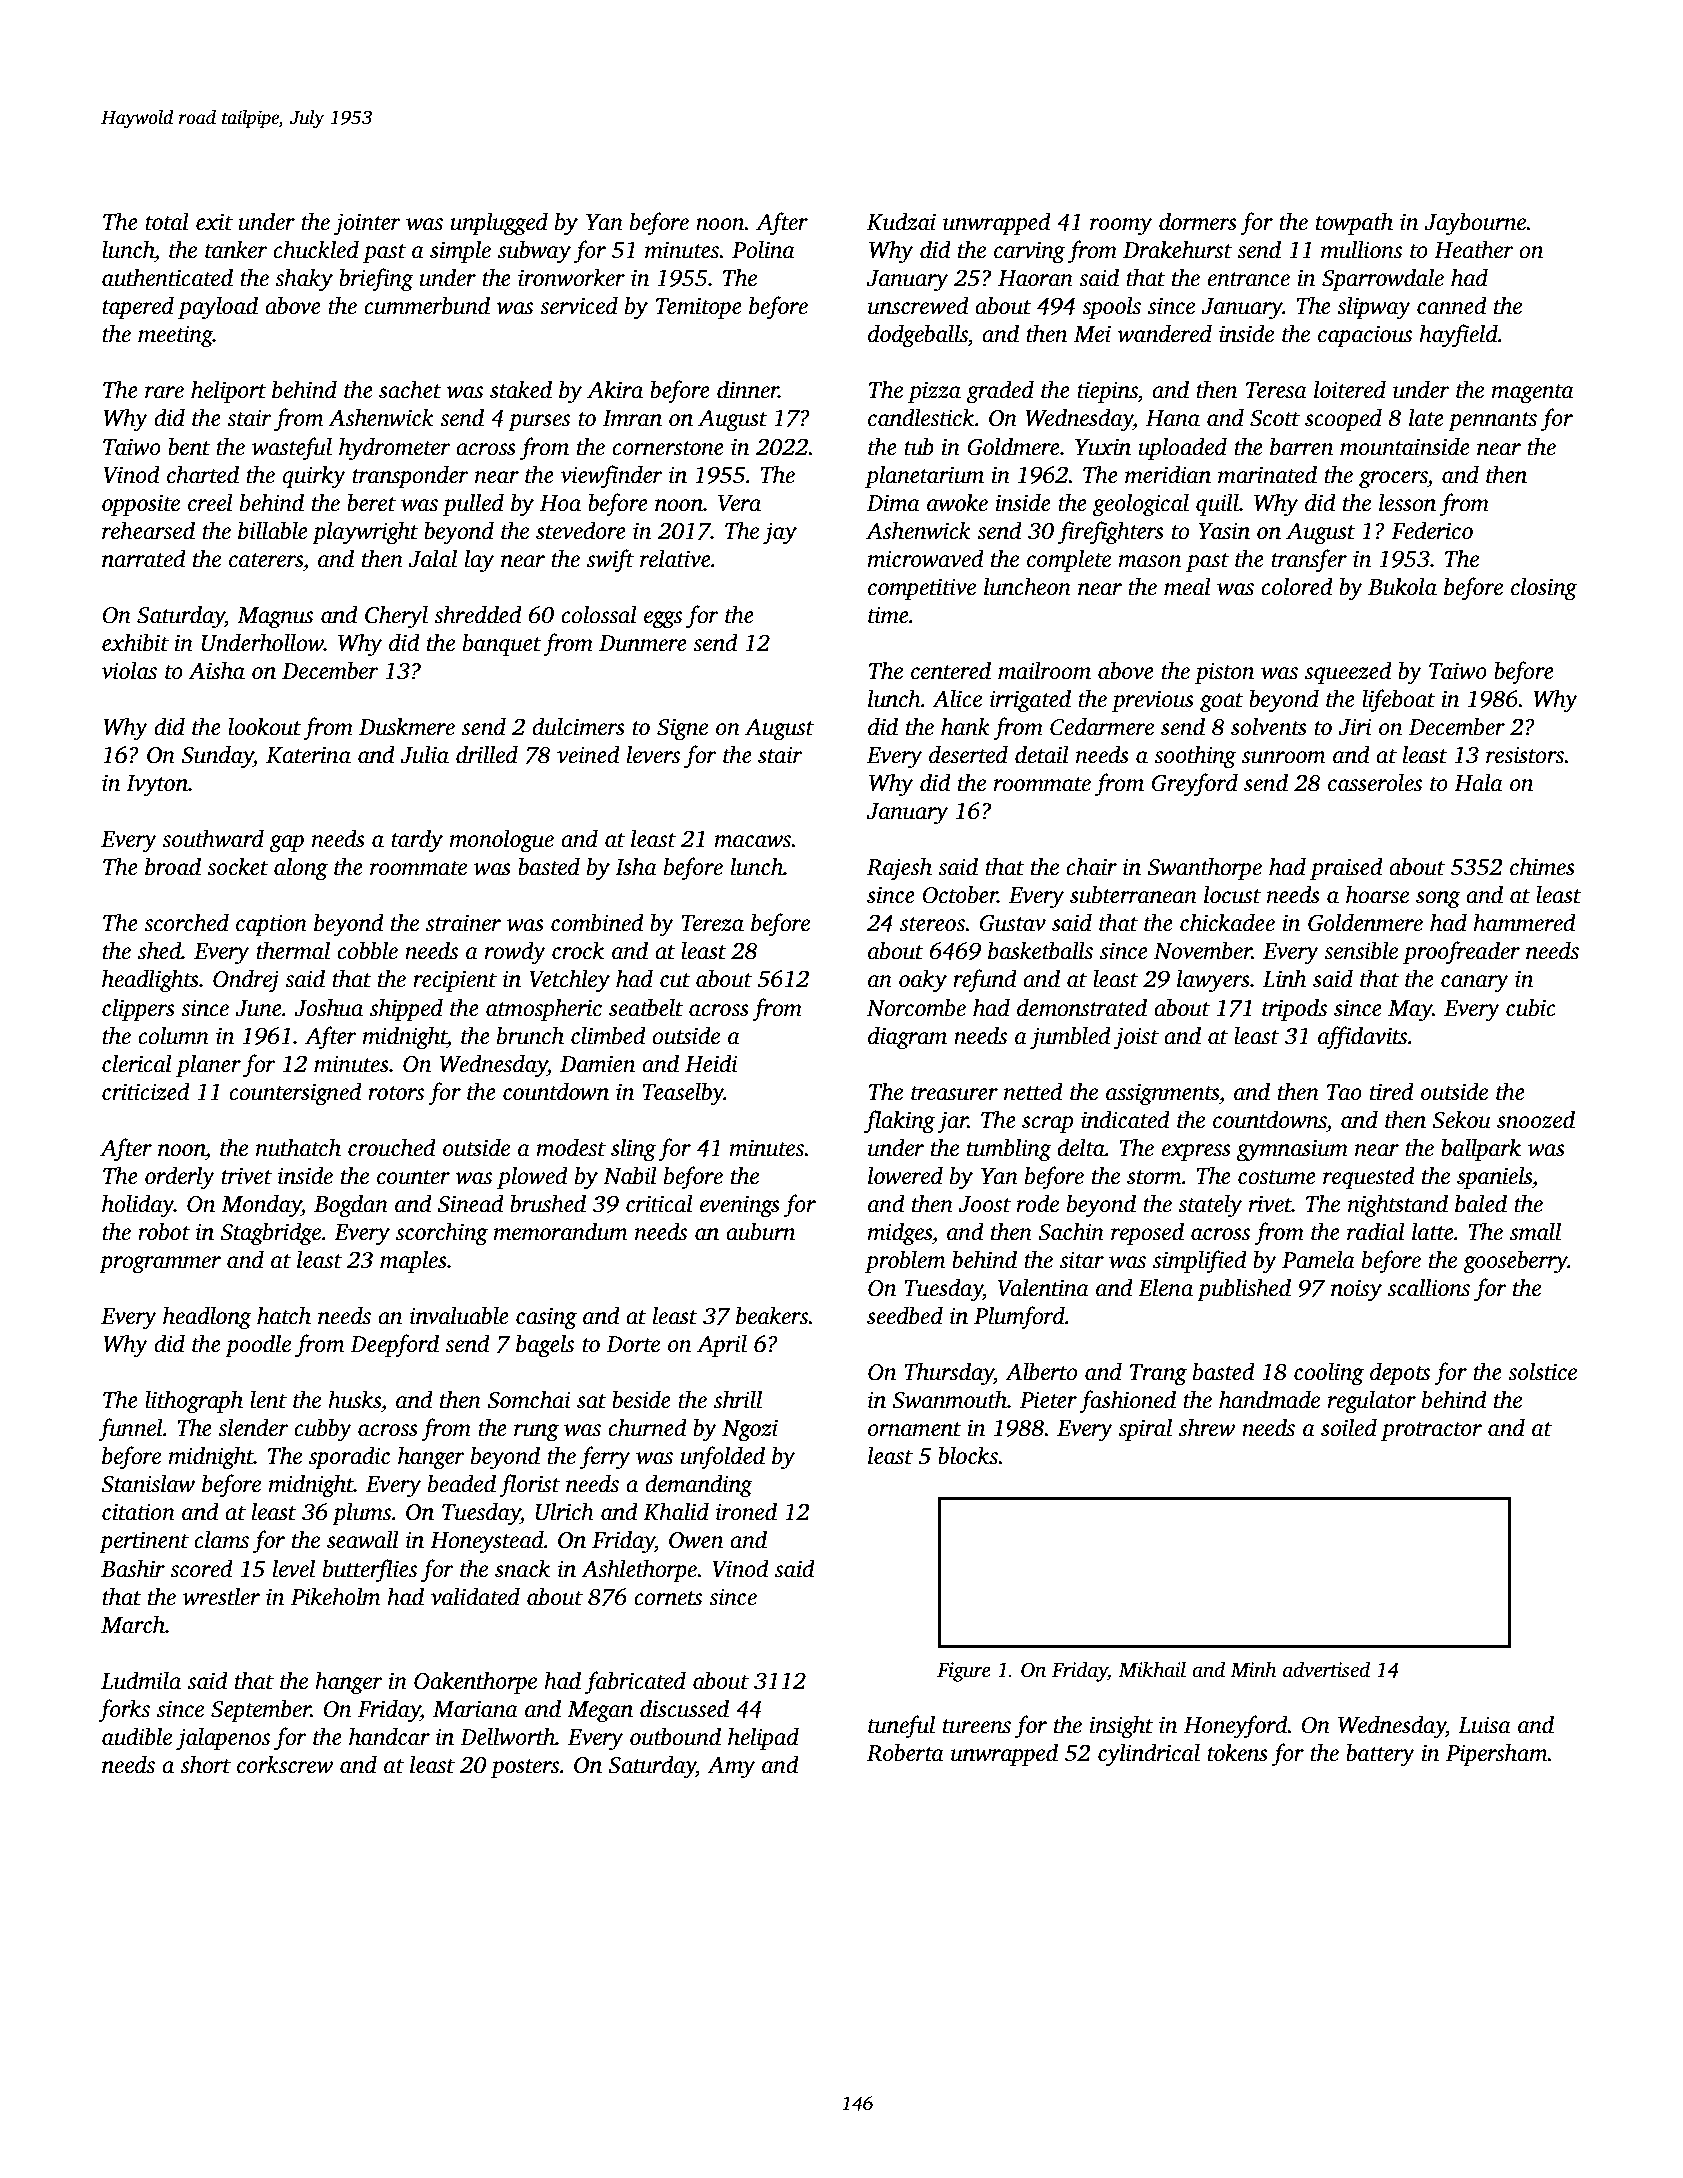 This page has width=1683, height=2178. I want to click on jointer, so click(367, 224).
